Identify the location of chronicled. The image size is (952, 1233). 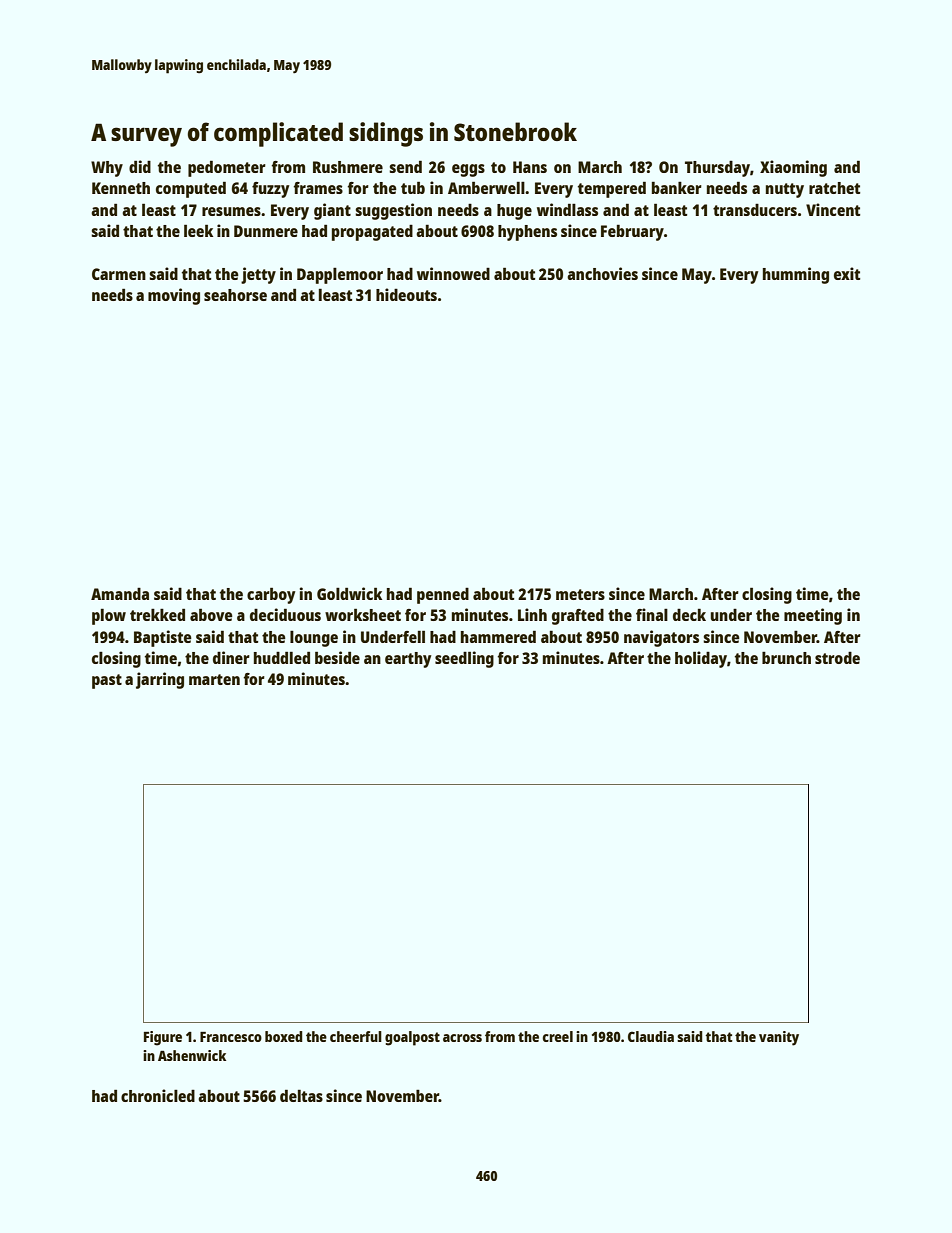
(158, 1095).
